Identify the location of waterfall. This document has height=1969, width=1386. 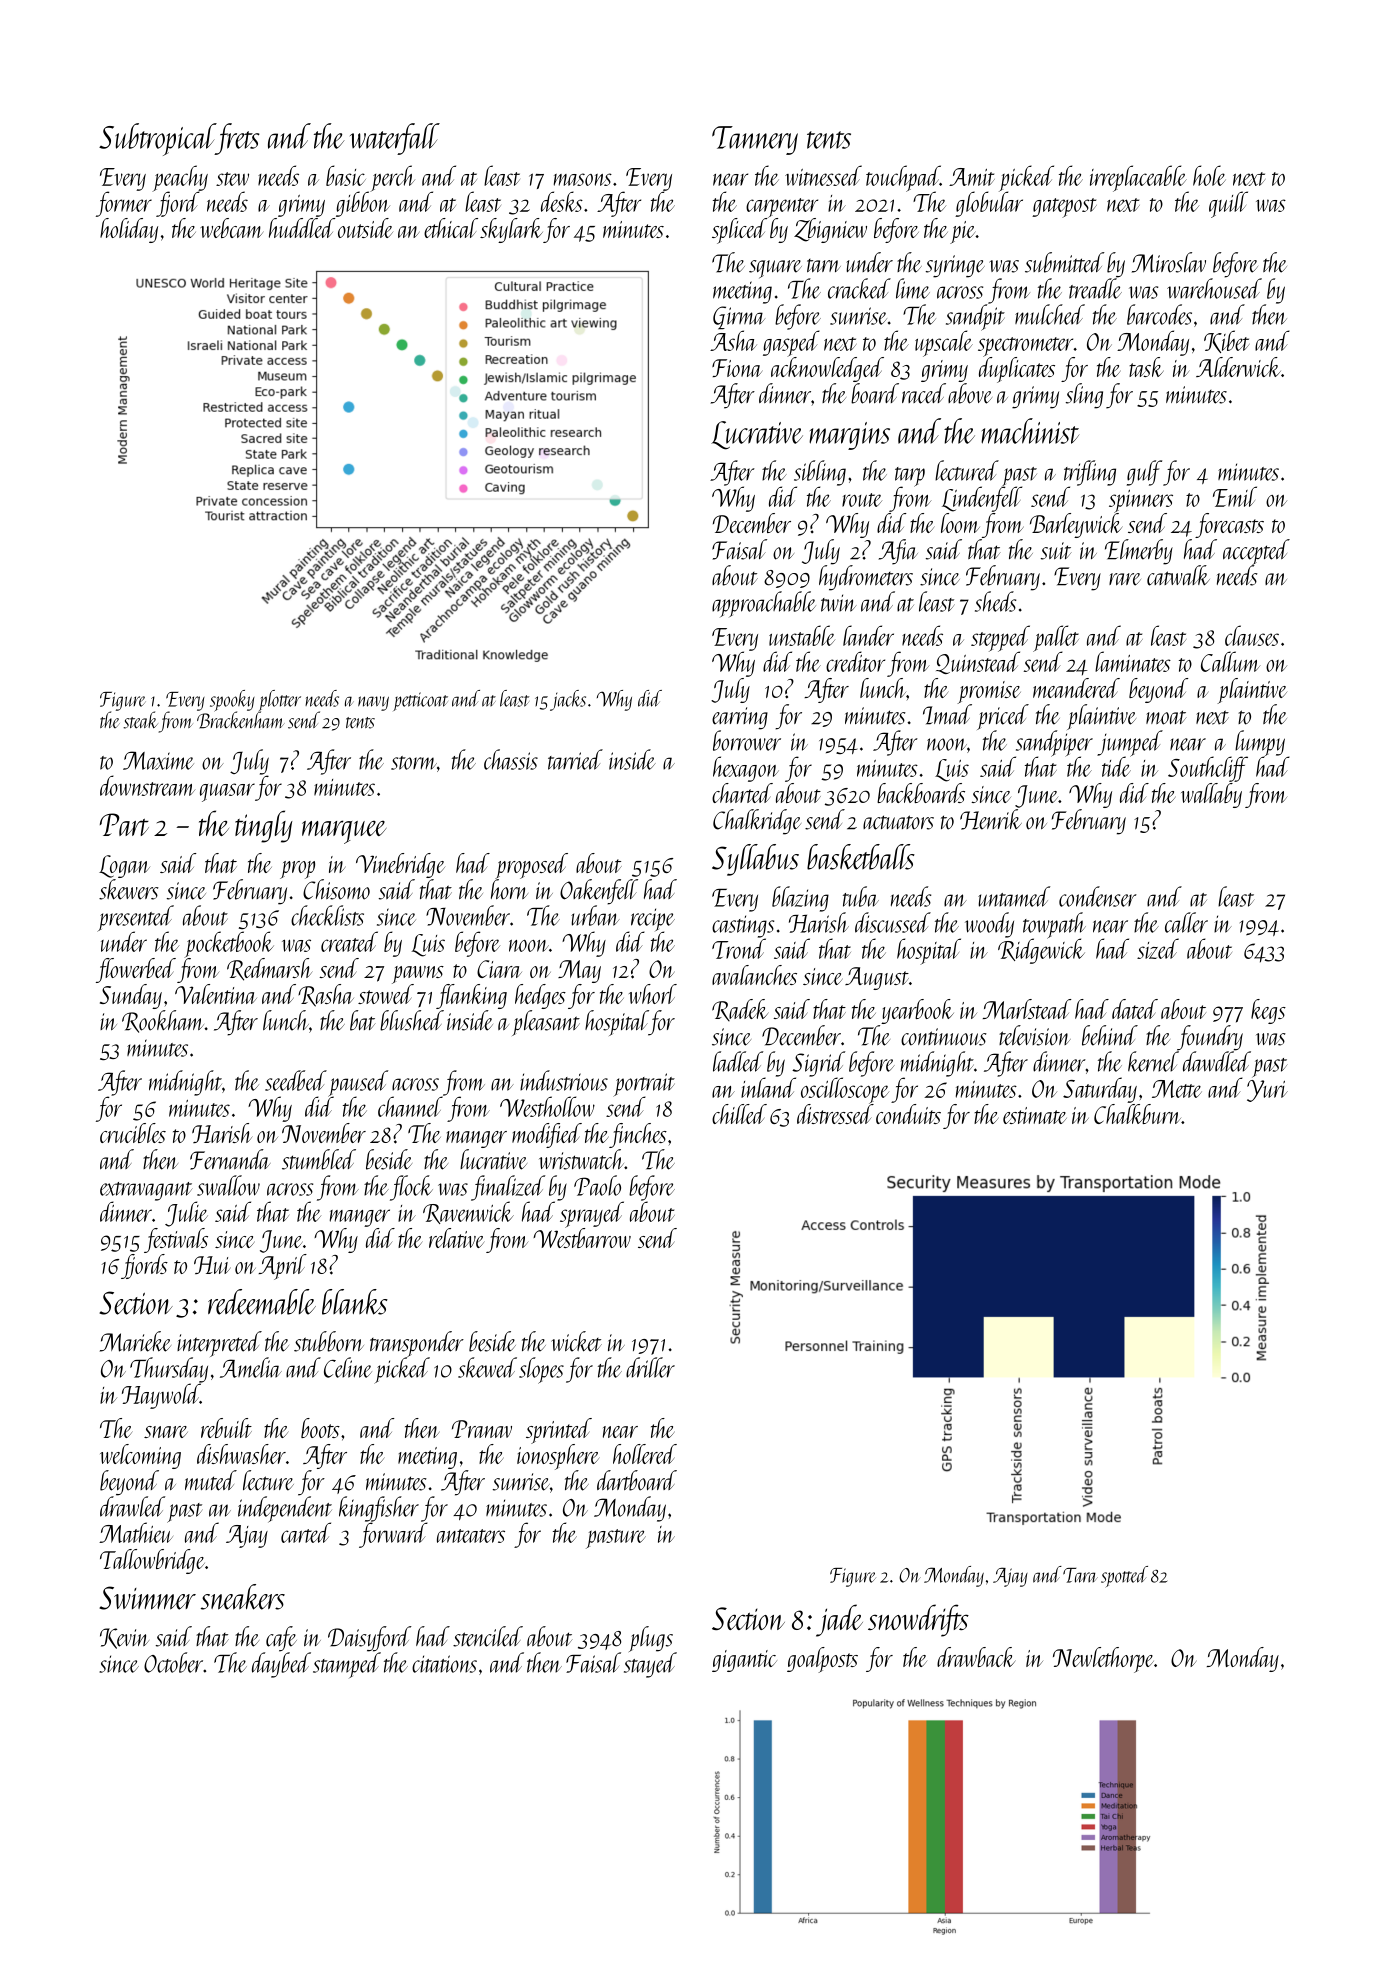
(395, 139).
